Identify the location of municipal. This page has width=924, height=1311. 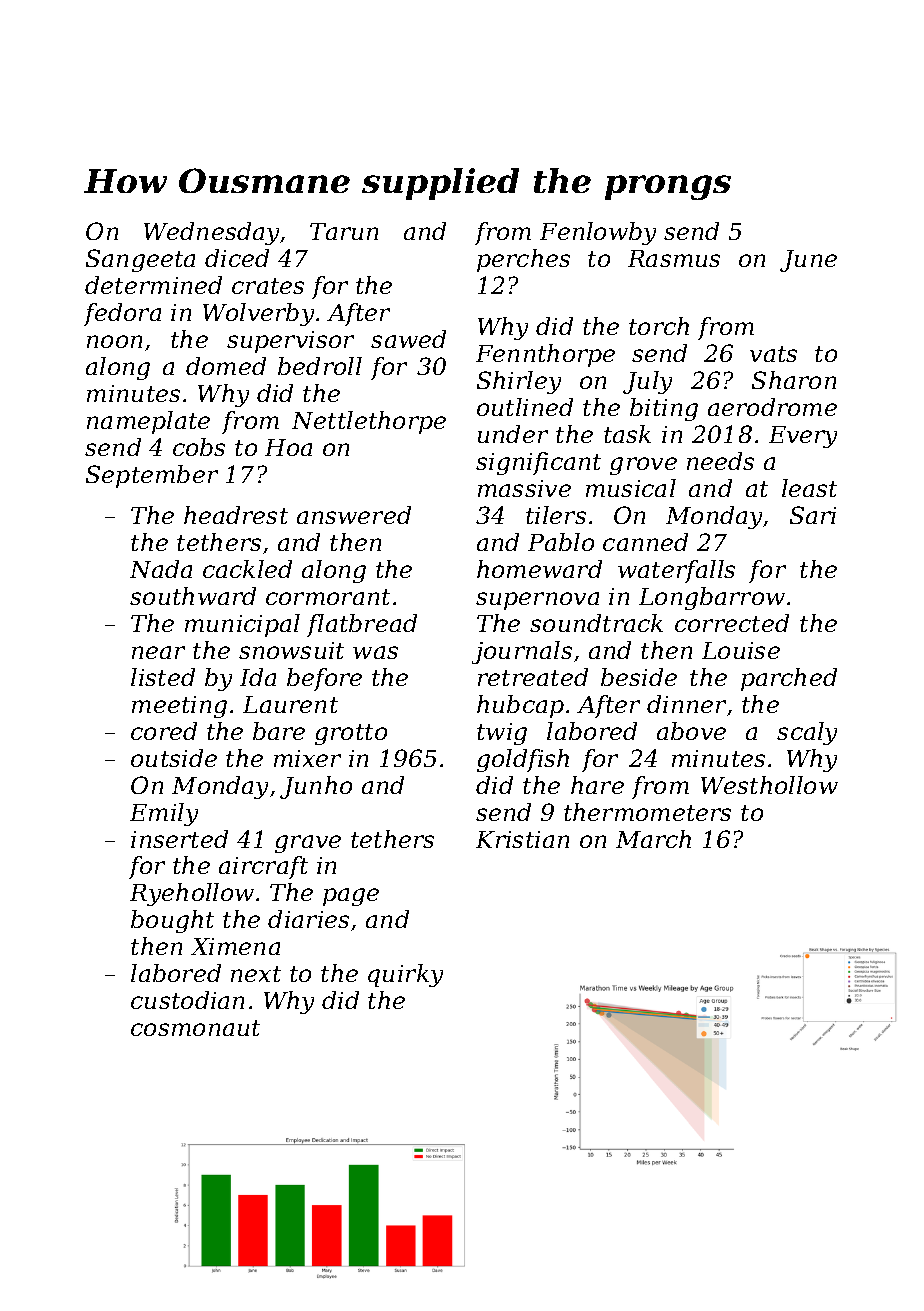
(242, 625).
